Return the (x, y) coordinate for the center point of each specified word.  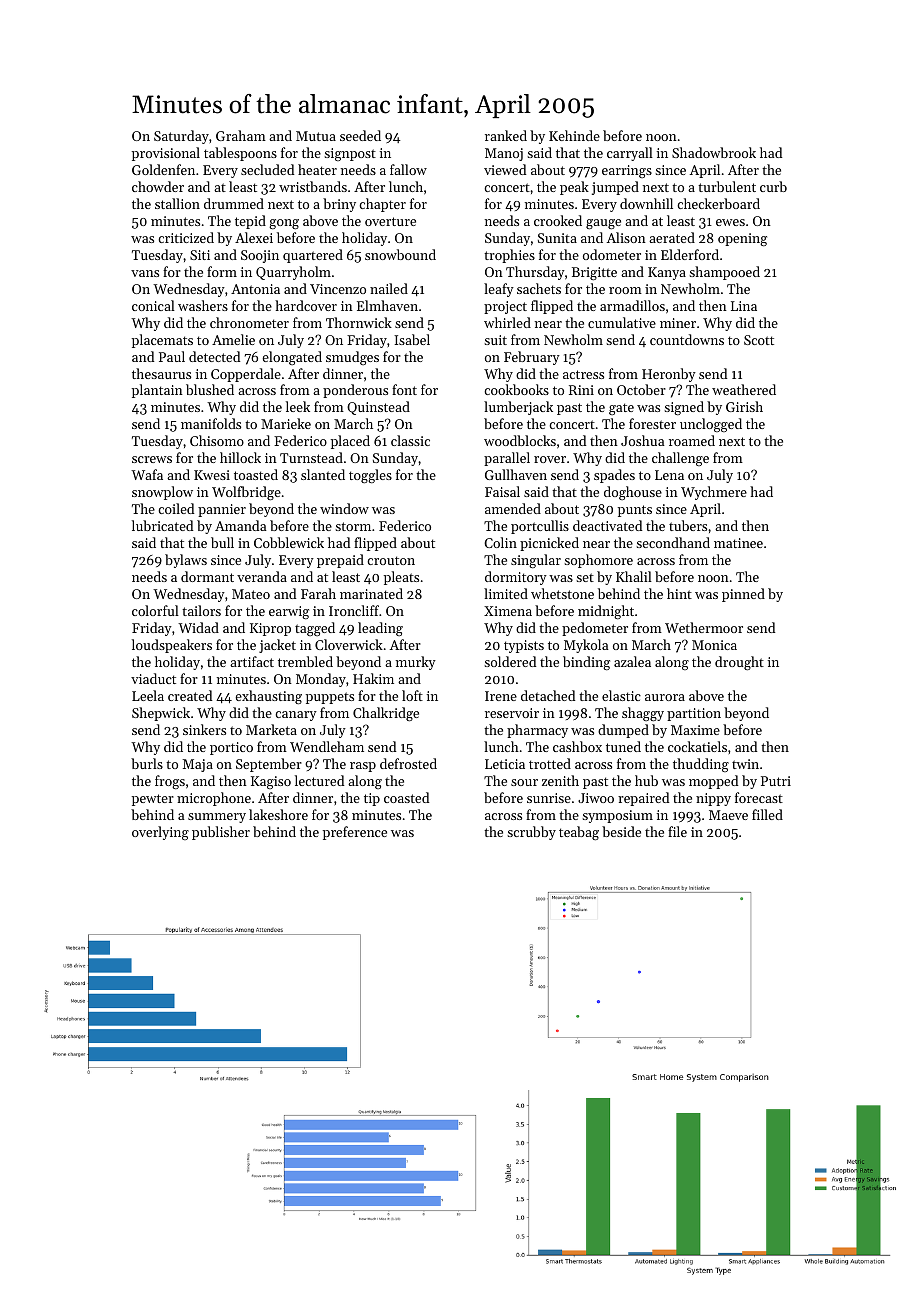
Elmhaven (387, 305)
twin (745, 764)
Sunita (557, 238)
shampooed (724, 273)
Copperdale (246, 375)
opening (742, 239)
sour (524, 782)
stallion (177, 203)
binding (586, 663)
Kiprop (270, 629)
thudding (701, 765)
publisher (221, 833)
